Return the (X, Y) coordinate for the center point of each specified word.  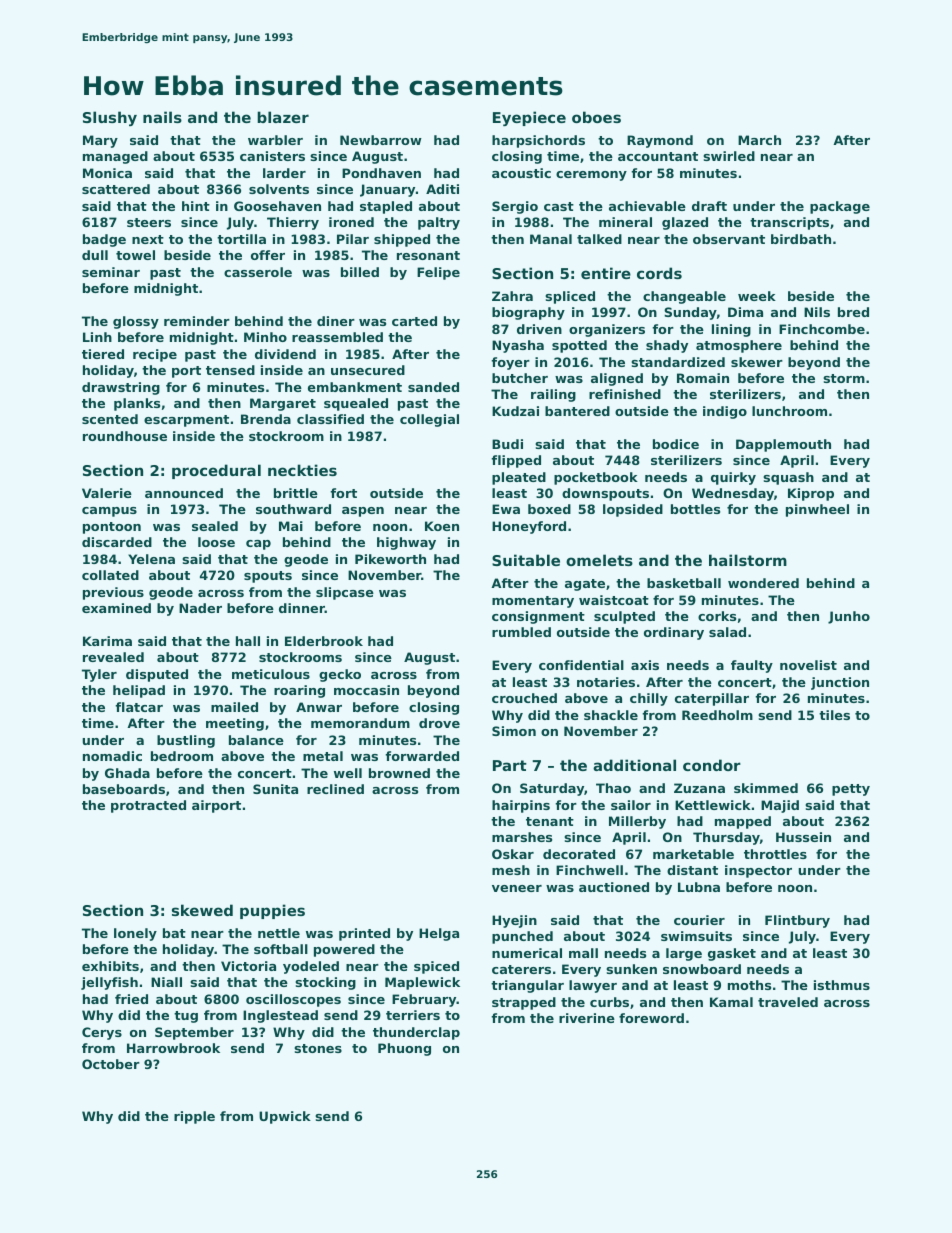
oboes (596, 117)
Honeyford (529, 527)
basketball (684, 583)
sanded (433, 387)
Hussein (803, 837)
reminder (197, 321)
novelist (808, 665)
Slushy (110, 118)
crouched (524, 698)
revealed (113, 657)
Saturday (552, 789)
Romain (703, 378)
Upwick (285, 1117)
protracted (148, 806)
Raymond (660, 141)
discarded (117, 542)
